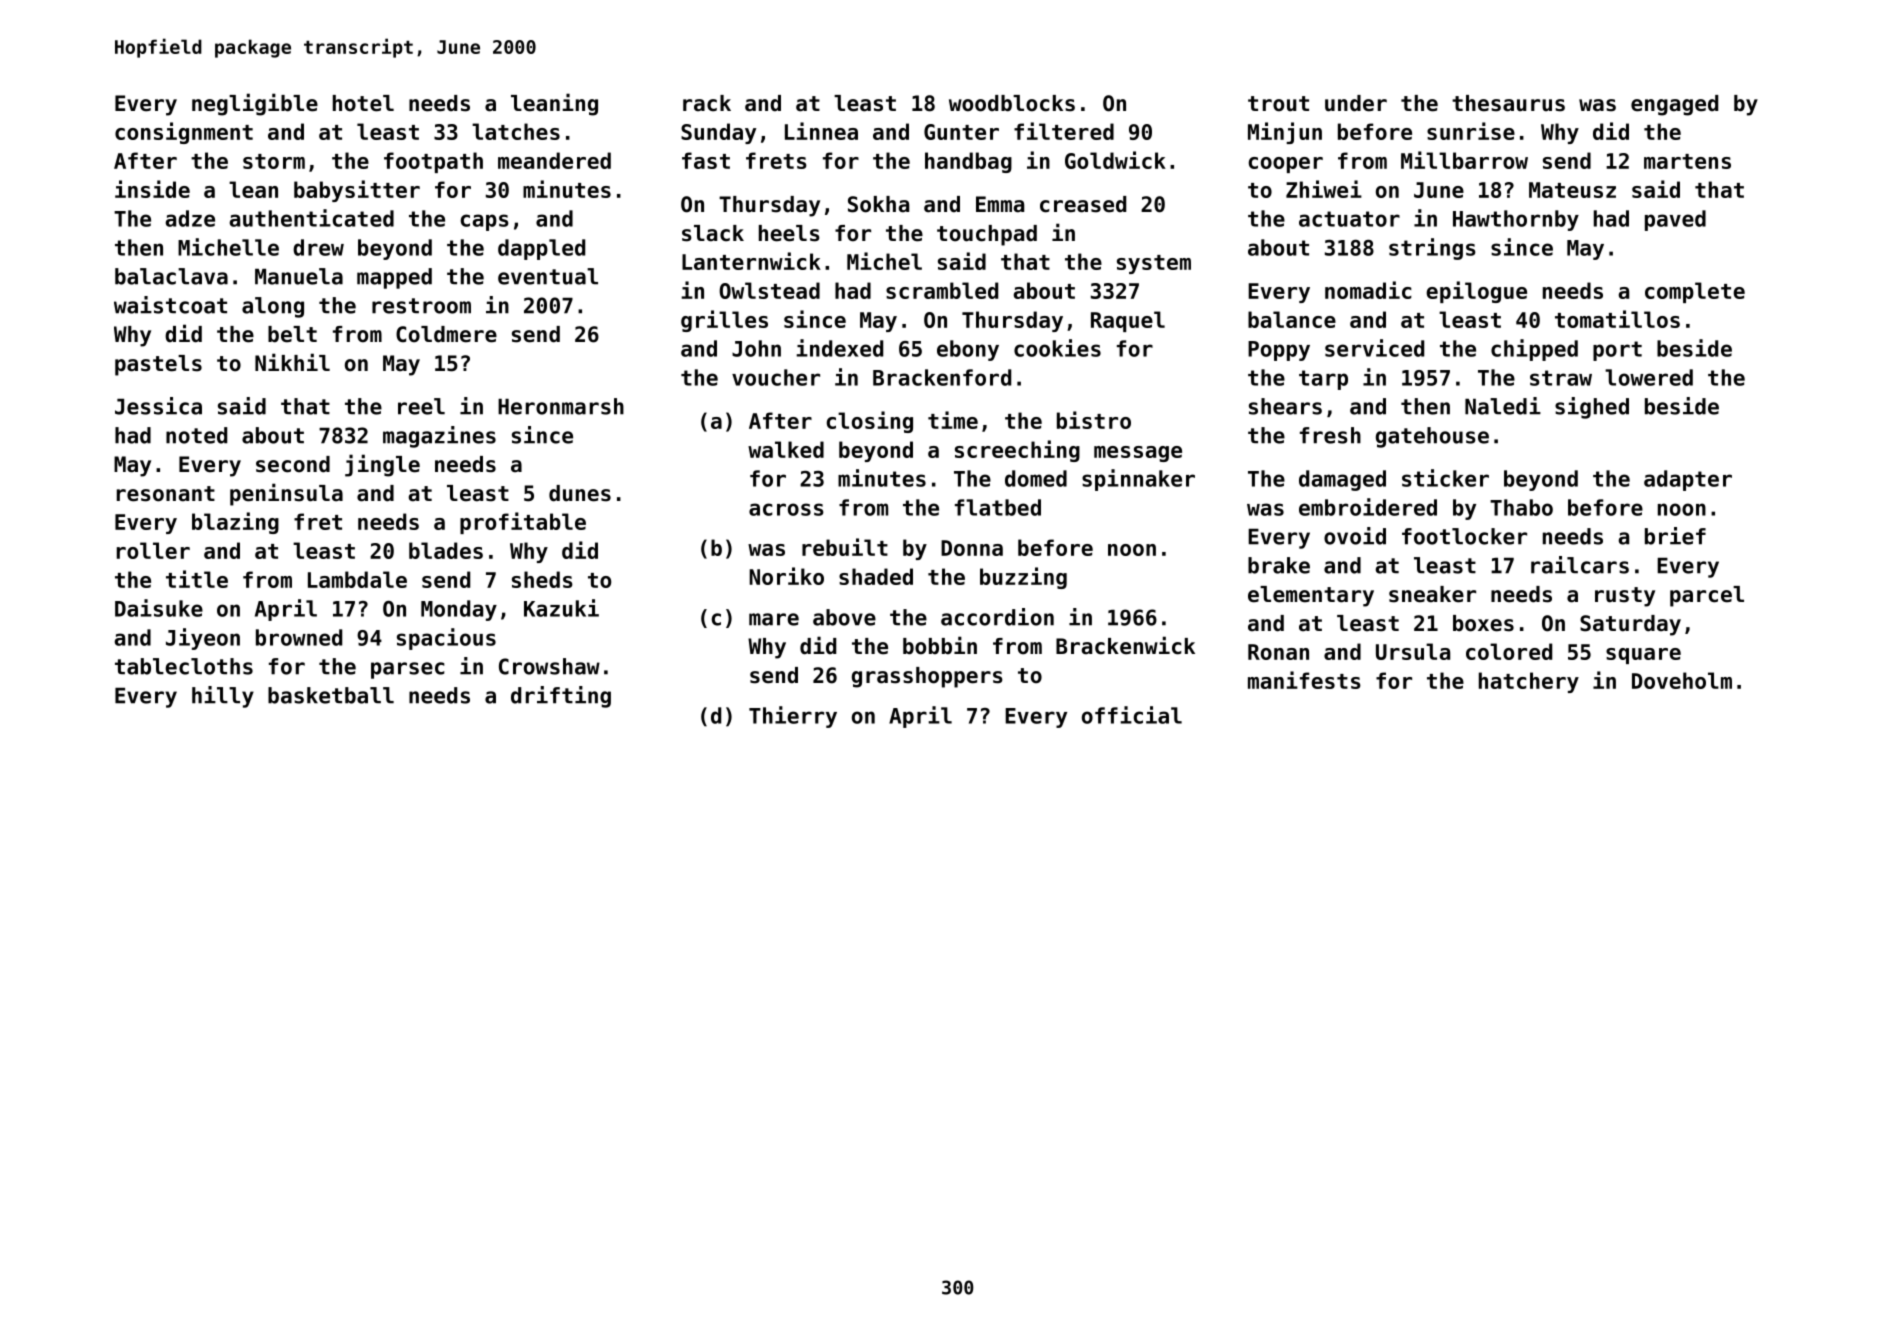 The width and height of the screenshot is (1882, 1331). What do you see at coordinates (793, 717) in the screenshot?
I see `Thierry` at bounding box center [793, 717].
